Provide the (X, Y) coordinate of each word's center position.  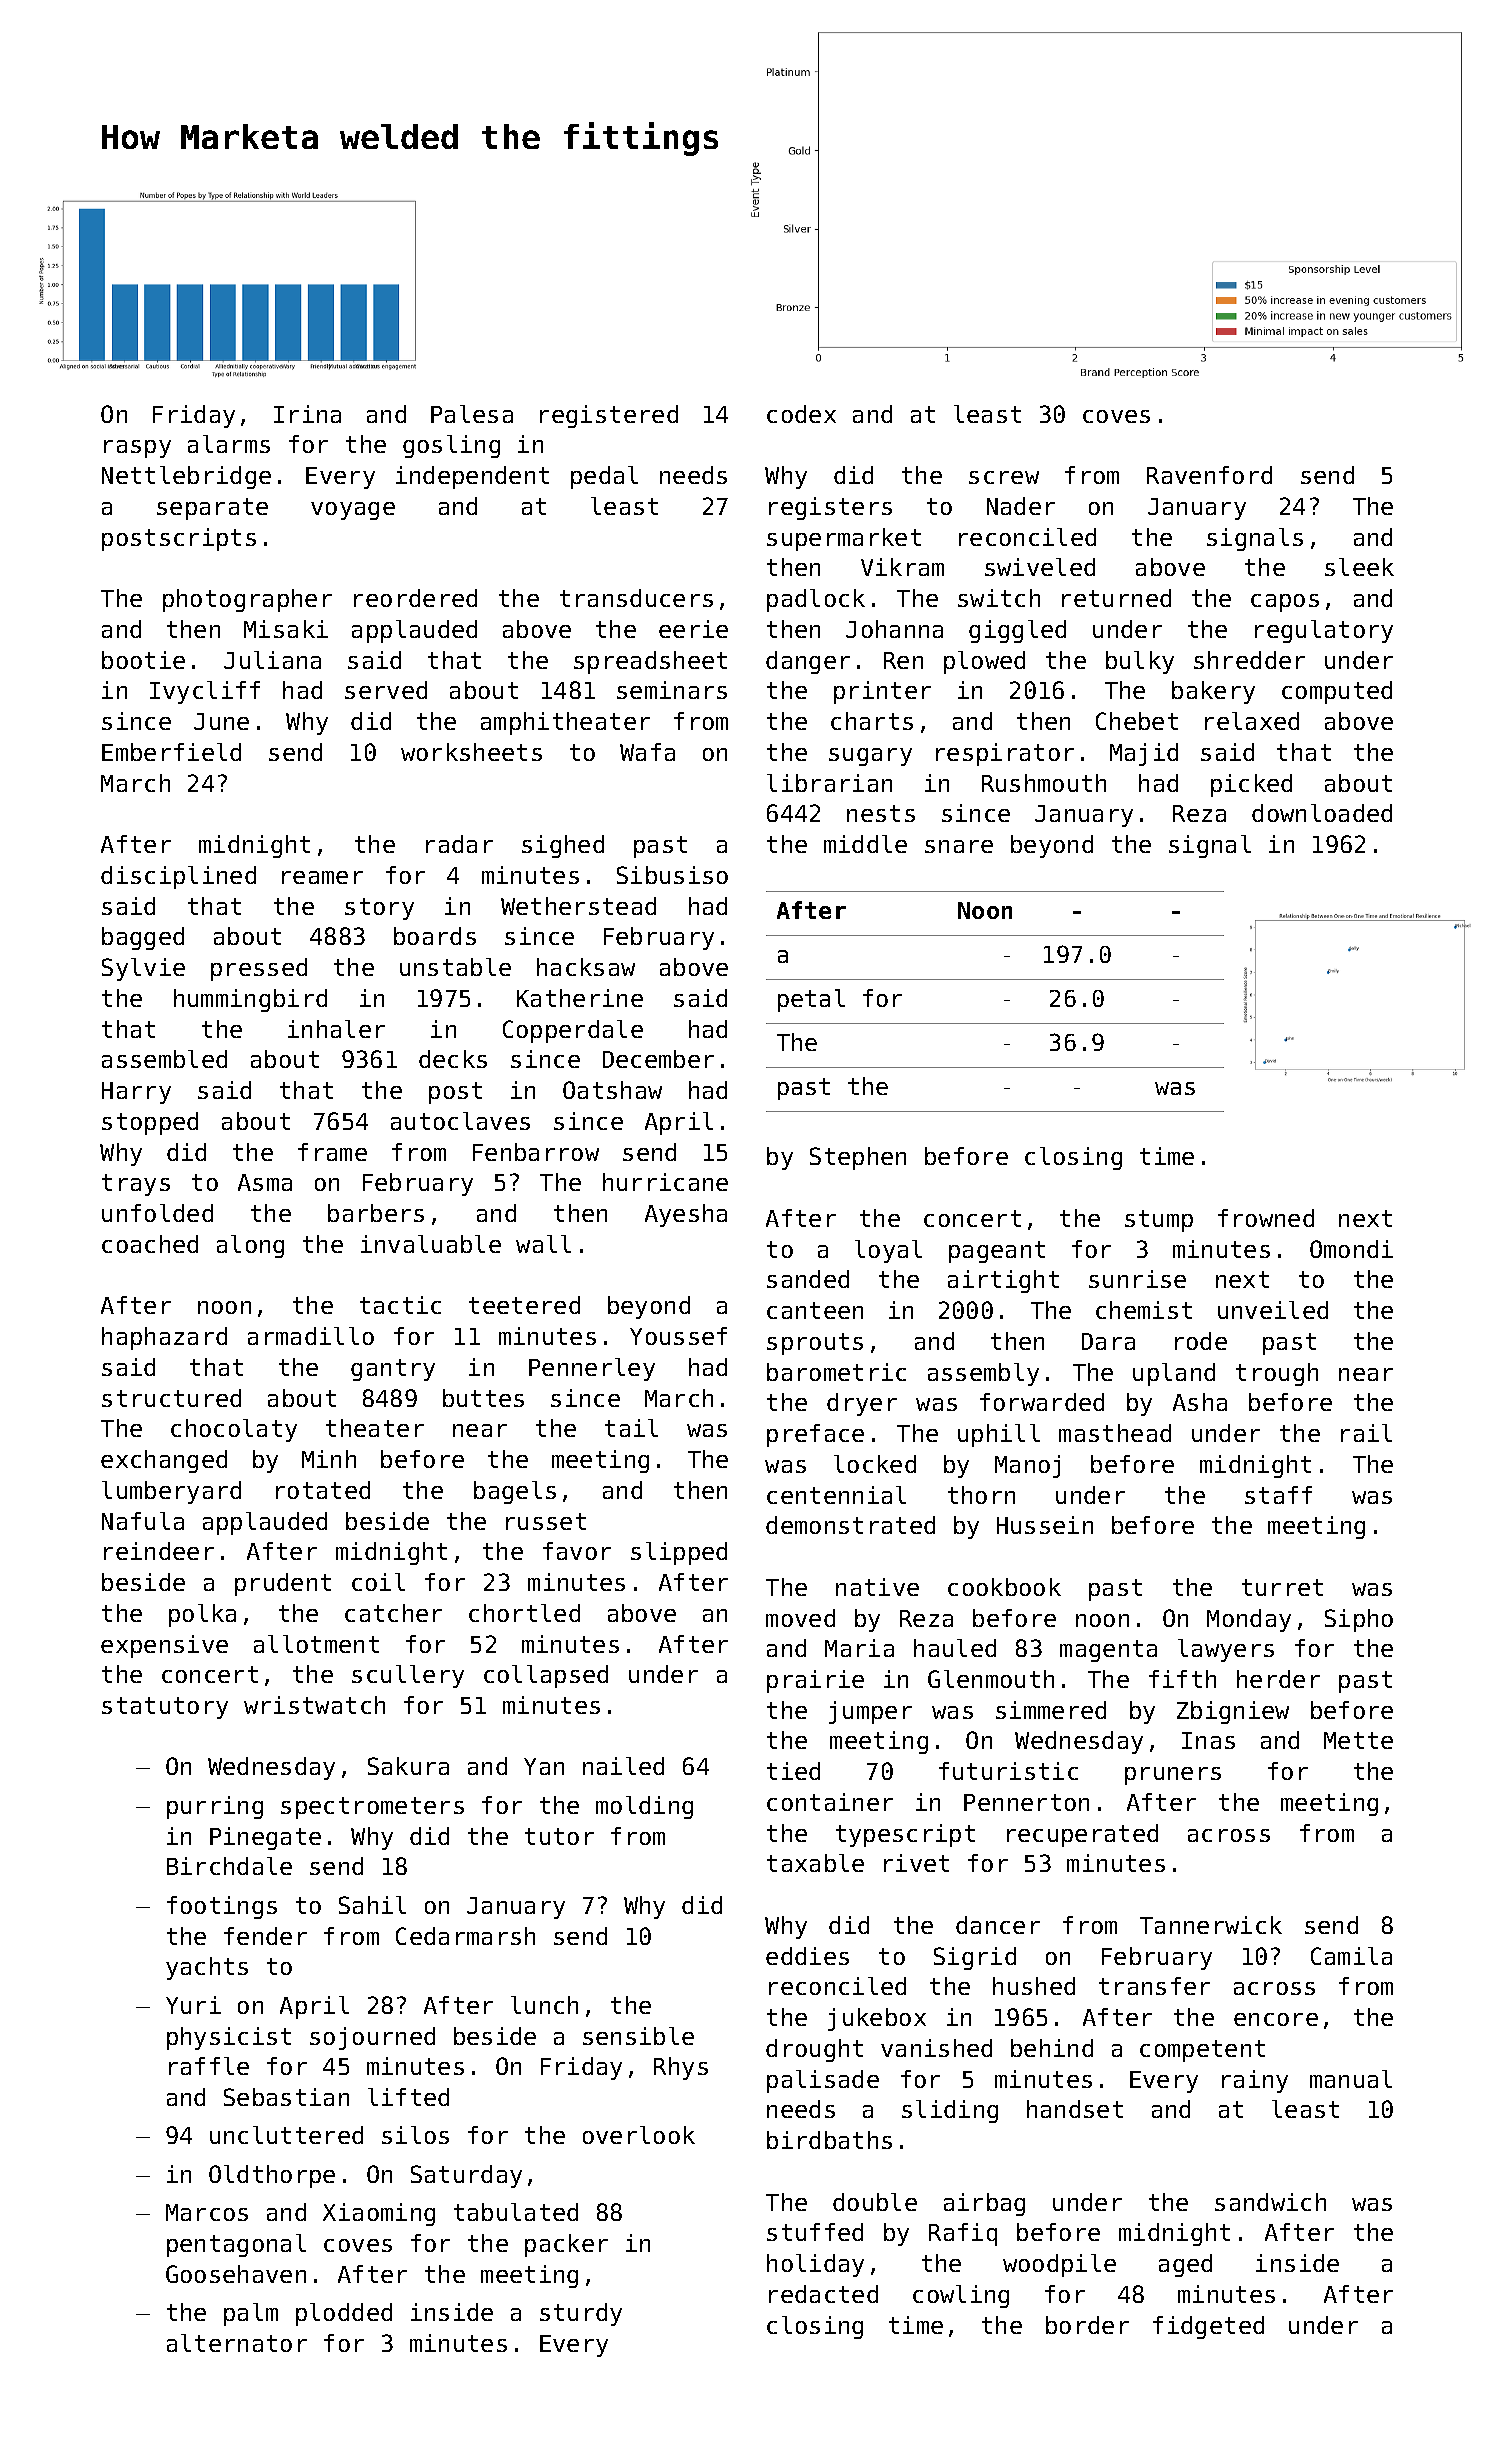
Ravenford (1209, 475)
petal (811, 1000)
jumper (870, 1712)
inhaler (336, 1029)
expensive (164, 1646)
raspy (137, 449)
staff (1278, 1495)
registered (609, 416)
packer (566, 2245)
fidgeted (1208, 2327)
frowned (1266, 1218)
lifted (408, 2097)
